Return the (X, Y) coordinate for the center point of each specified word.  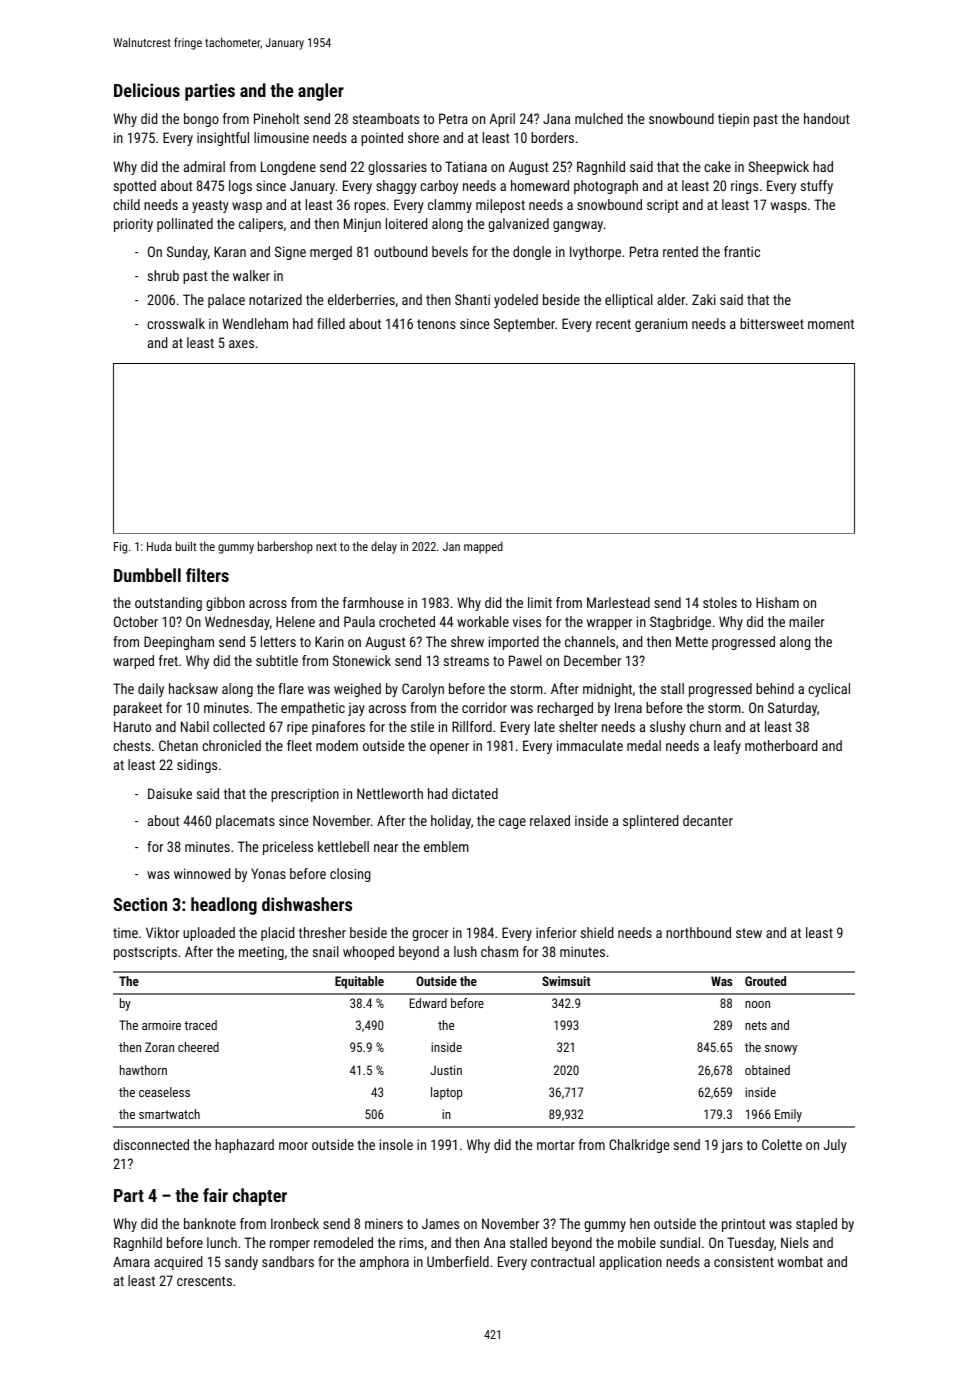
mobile (637, 1242)
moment (831, 324)
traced (200, 1025)
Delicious (147, 90)
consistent (744, 1261)
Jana (556, 118)
